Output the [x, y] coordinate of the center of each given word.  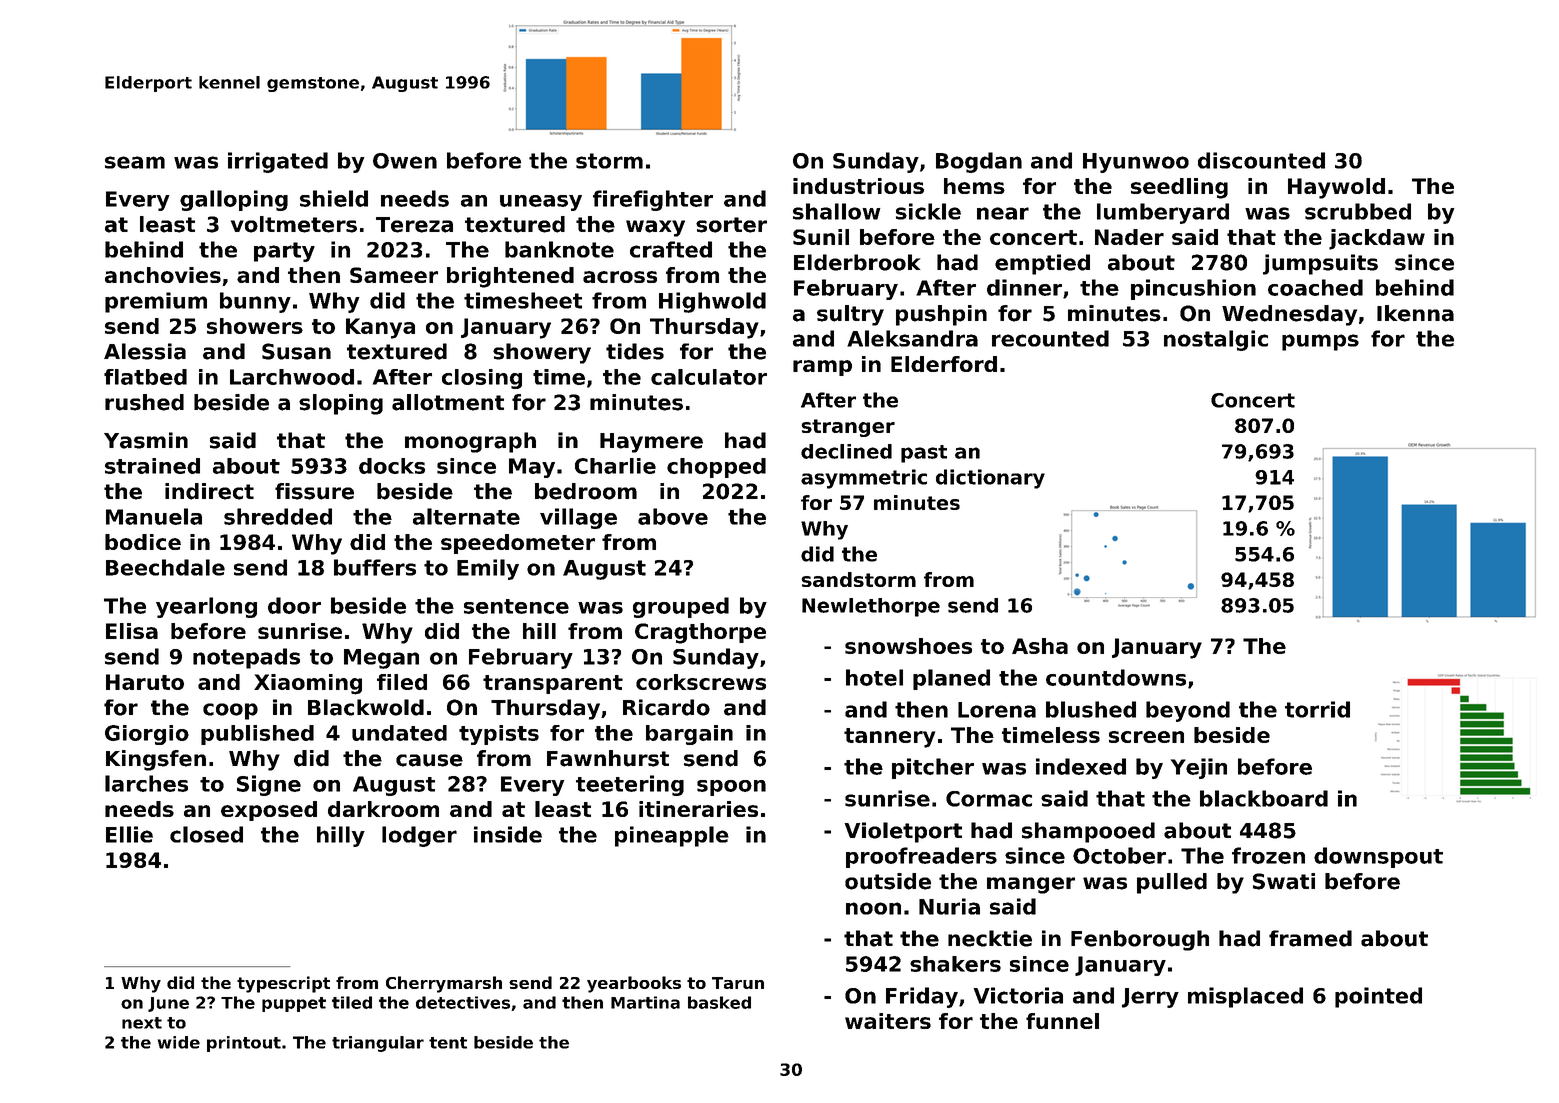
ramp [822, 368]
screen [1146, 737]
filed [402, 682]
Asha [1040, 646]
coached [1315, 287]
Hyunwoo [1136, 163]
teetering [630, 785]
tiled [352, 1002]
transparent [553, 684]
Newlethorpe [871, 607]
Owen [405, 161]
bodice [143, 542]
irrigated [278, 162]
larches [146, 783]
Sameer [394, 275]
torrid [1317, 709]
